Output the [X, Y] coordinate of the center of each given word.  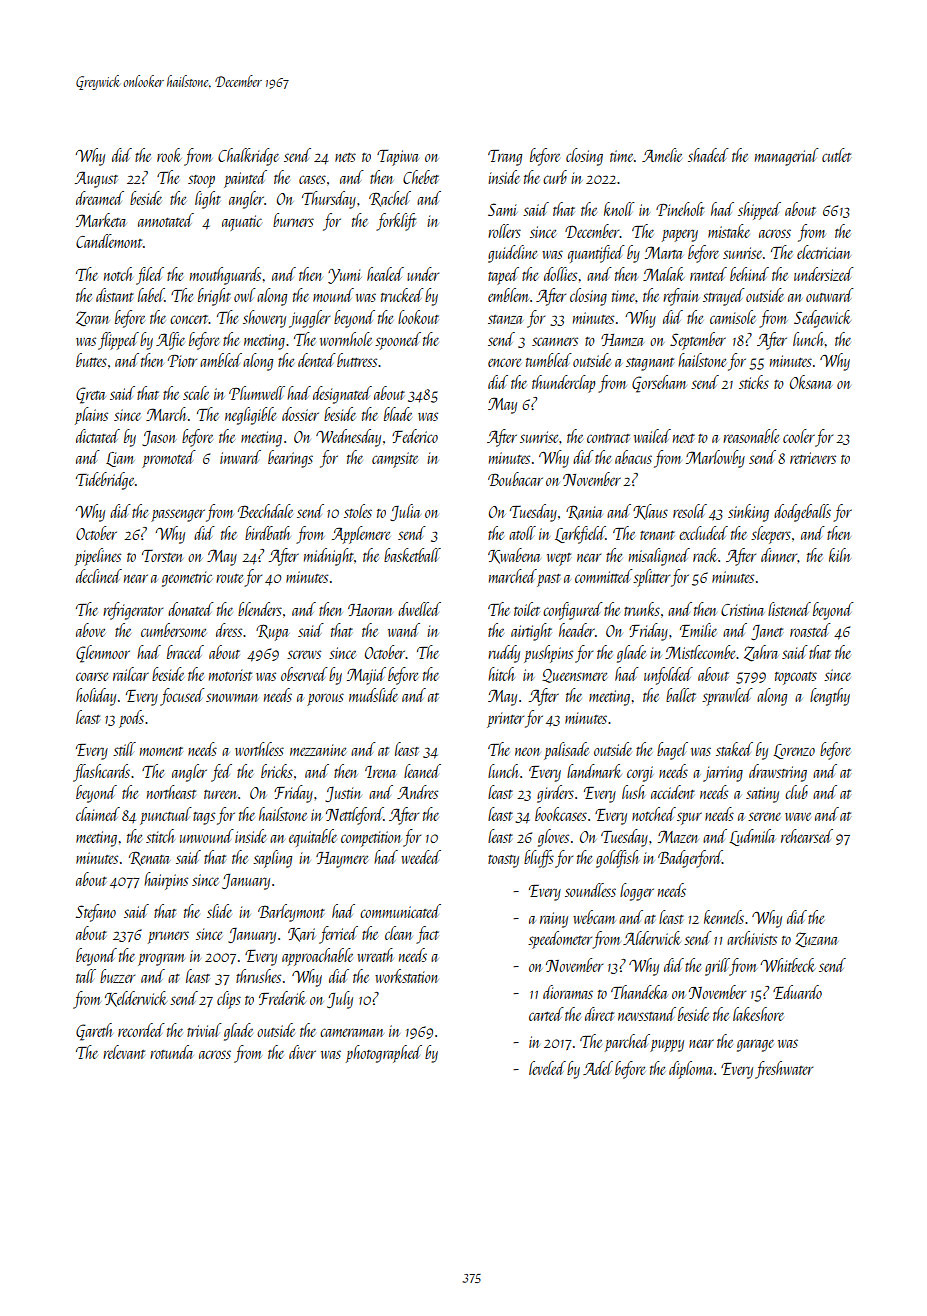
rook [169, 155]
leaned [422, 771]
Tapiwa [398, 158]
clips [229, 1000]
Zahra [761, 653]
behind [749, 274]
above [90, 630]
